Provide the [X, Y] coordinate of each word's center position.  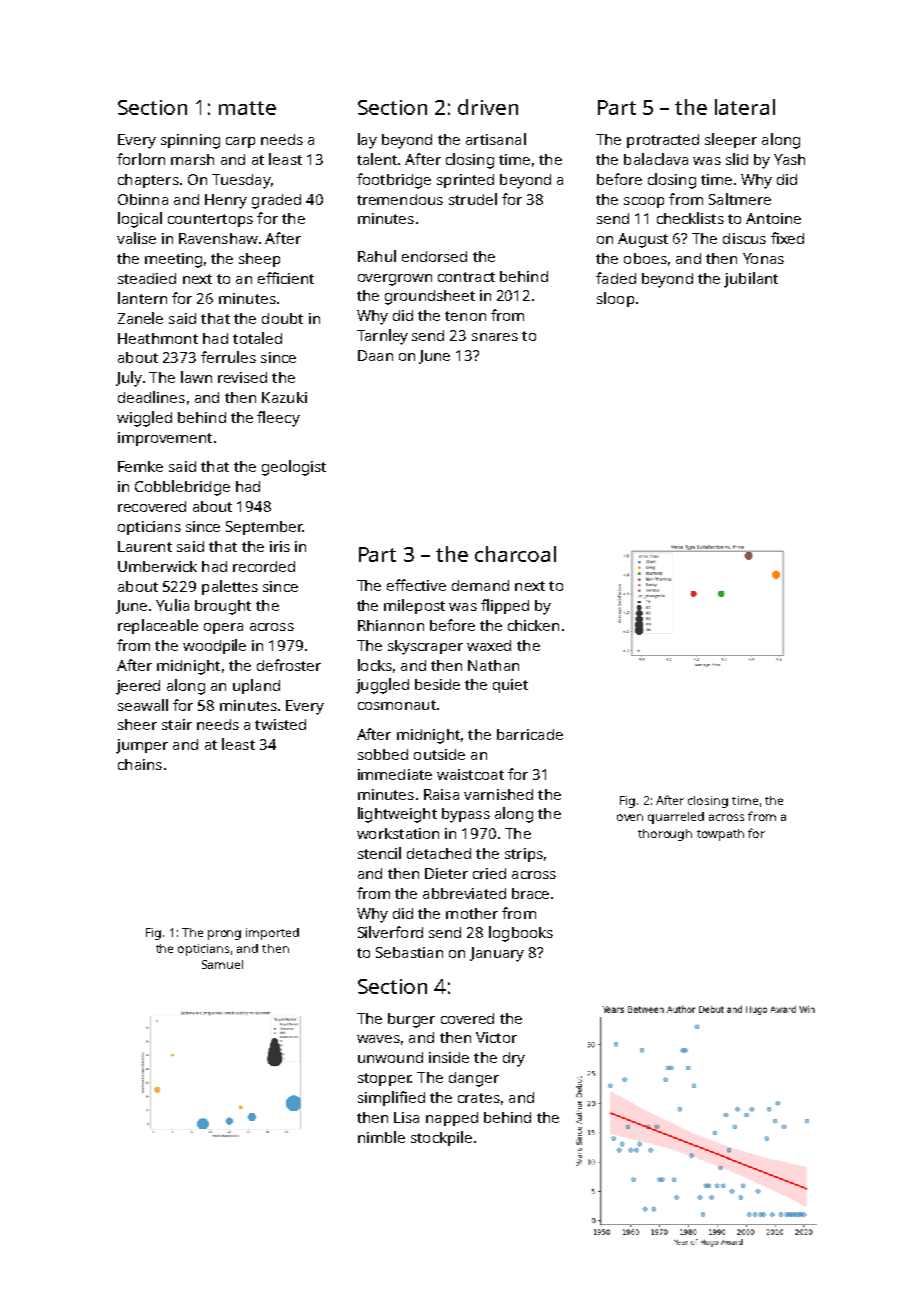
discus [744, 238]
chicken [533, 625]
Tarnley [382, 337]
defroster [289, 665]
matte [247, 108]
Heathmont [158, 338]
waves [378, 1039]
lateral [745, 107]
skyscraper [425, 647]
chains [140, 764]
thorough [665, 835]
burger [411, 1020]
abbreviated [464, 893]
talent [377, 159]
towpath [720, 835]
